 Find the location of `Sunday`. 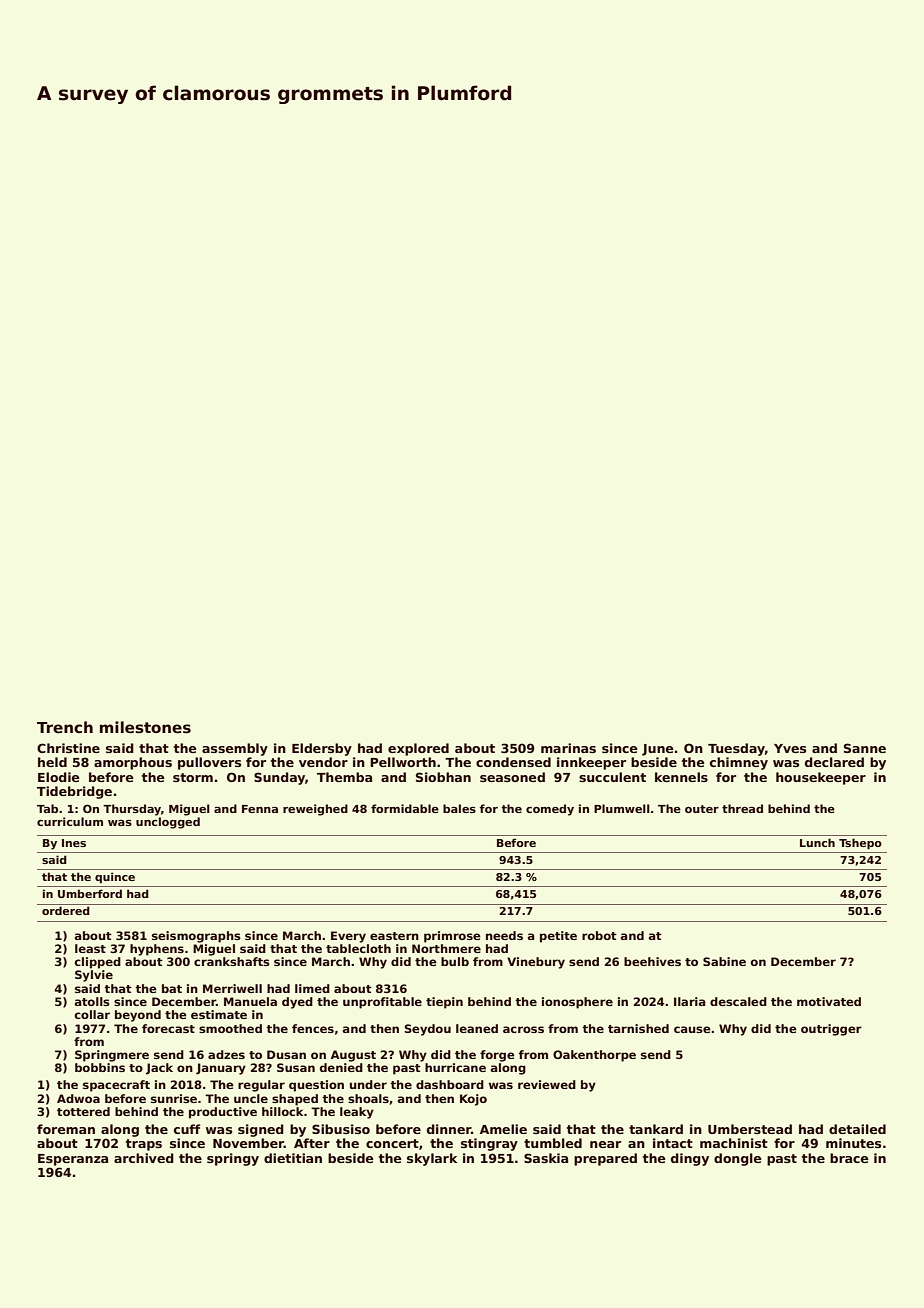

Sunday is located at coordinates (279, 778).
